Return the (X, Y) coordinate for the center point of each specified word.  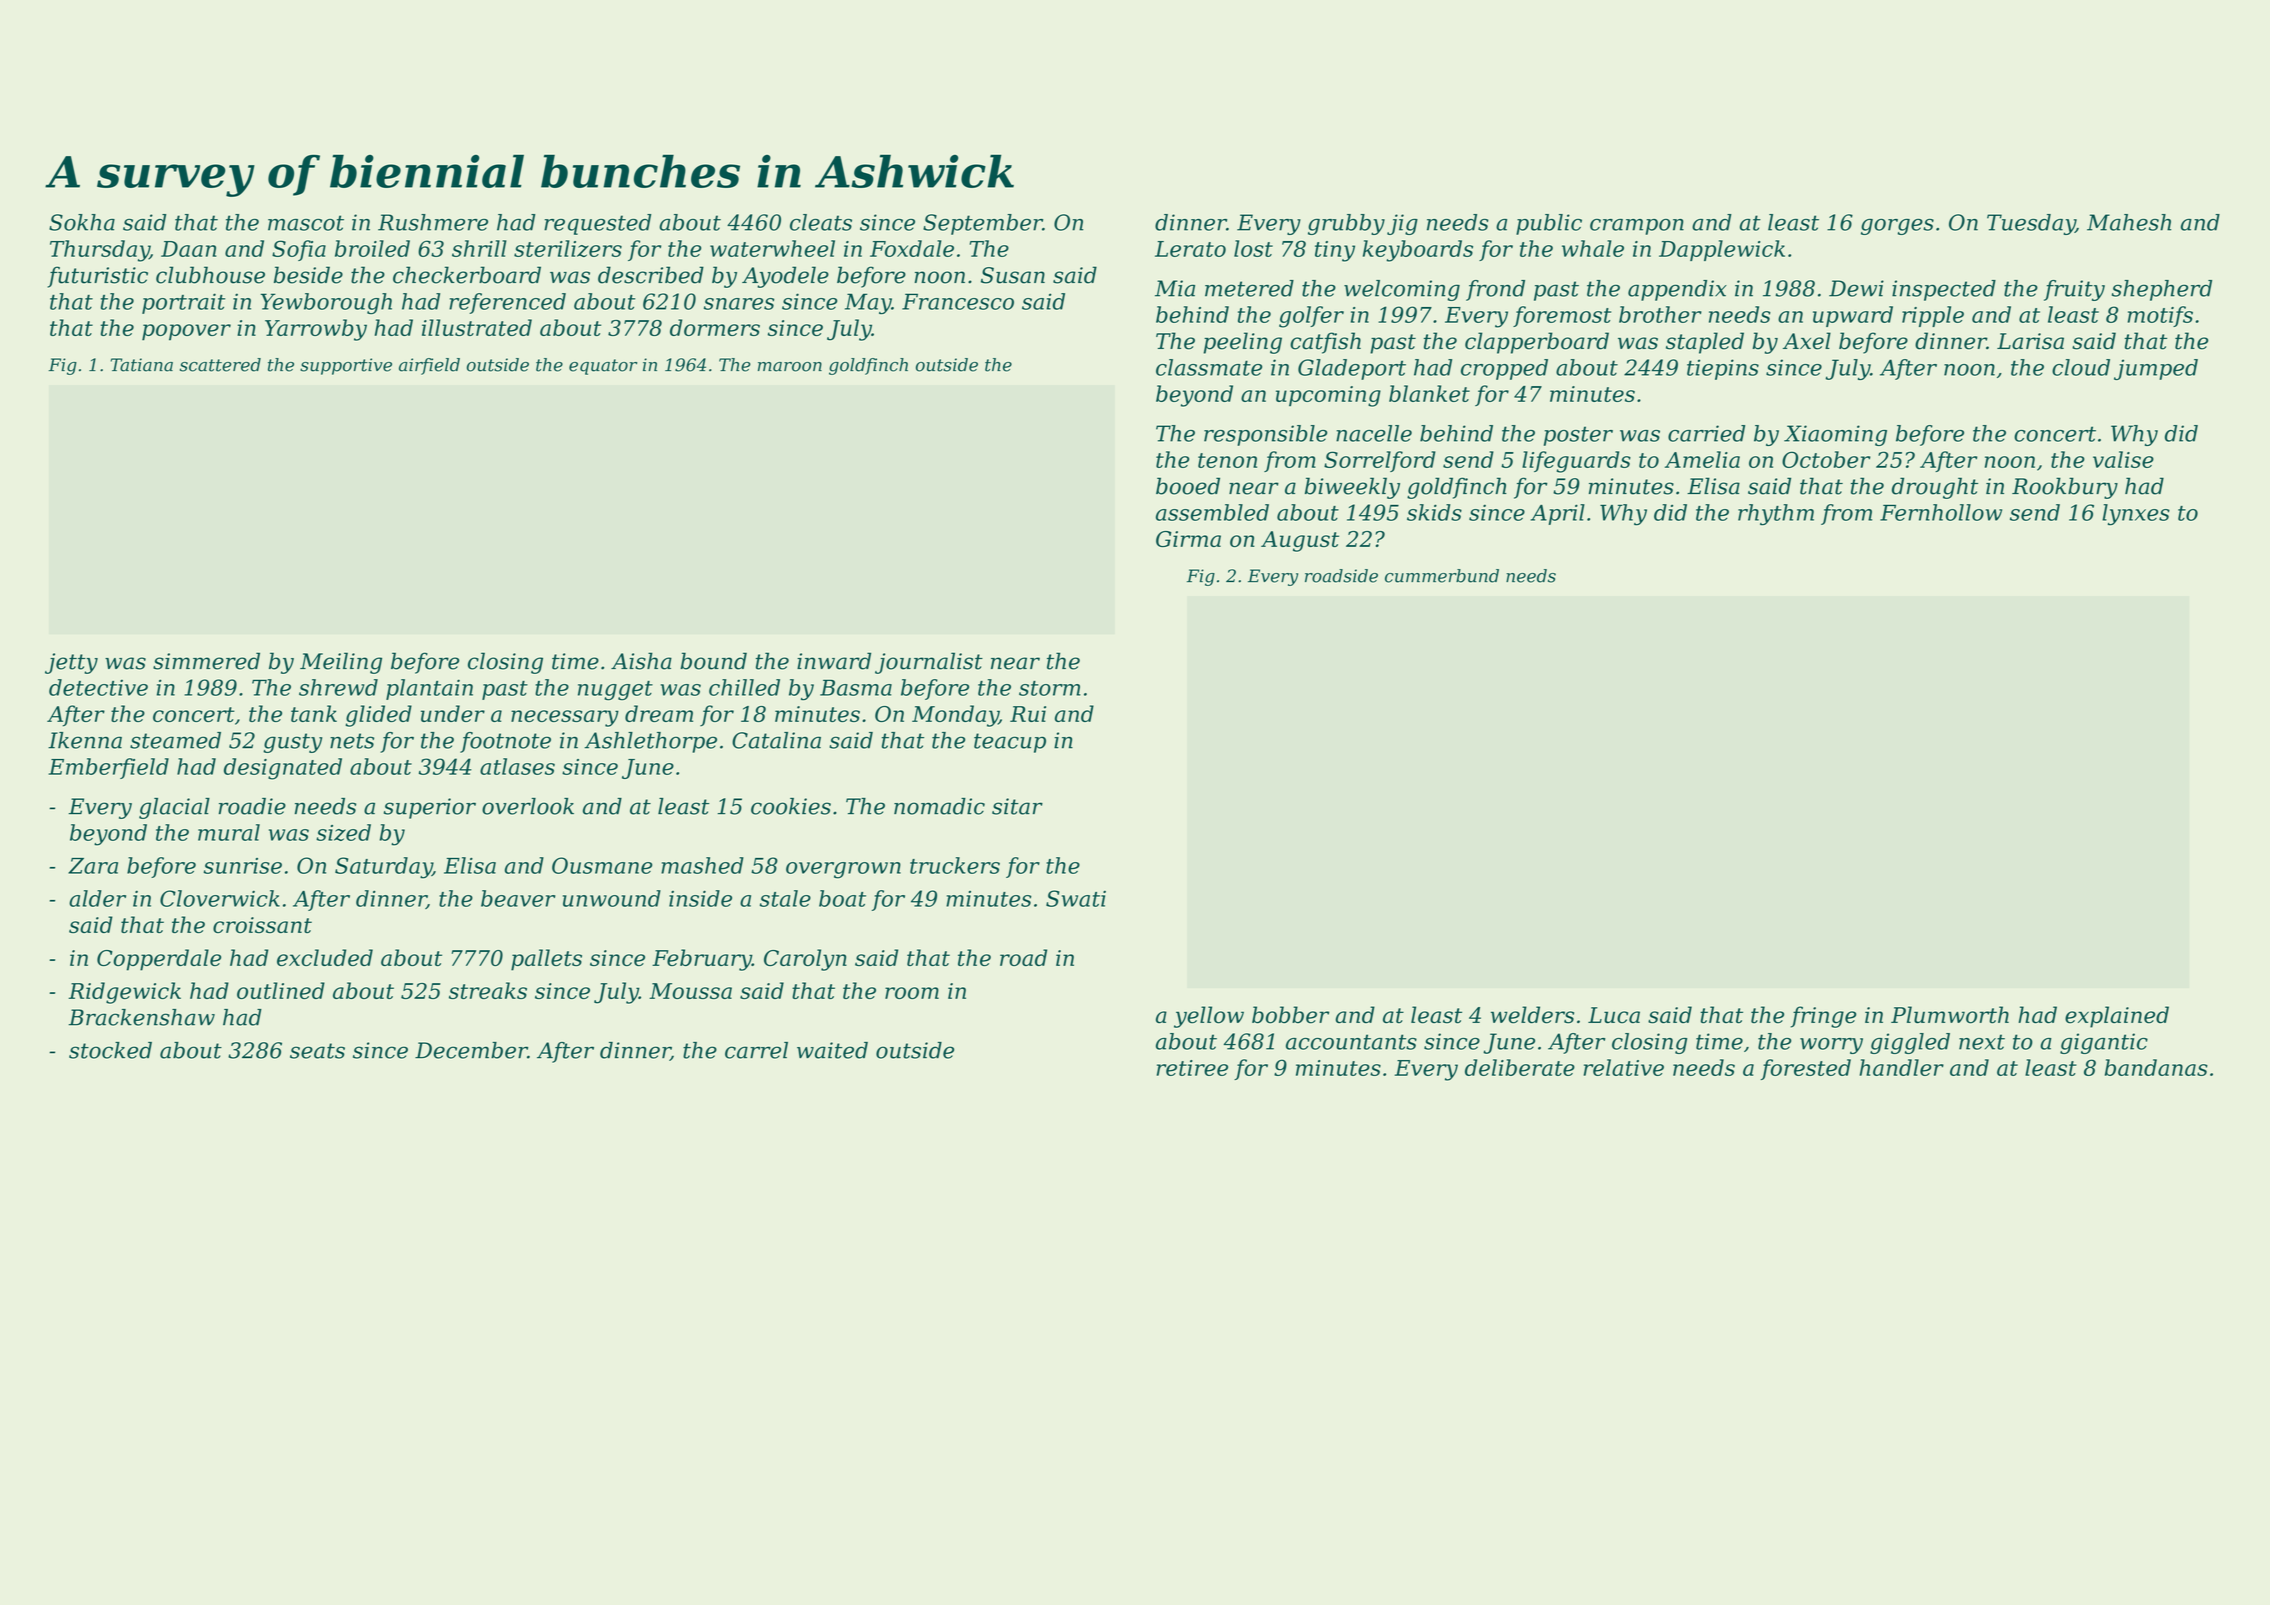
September (983, 224)
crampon (1637, 227)
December (471, 1050)
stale (785, 898)
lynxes (2136, 515)
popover (186, 332)
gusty (292, 743)
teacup (1010, 743)
